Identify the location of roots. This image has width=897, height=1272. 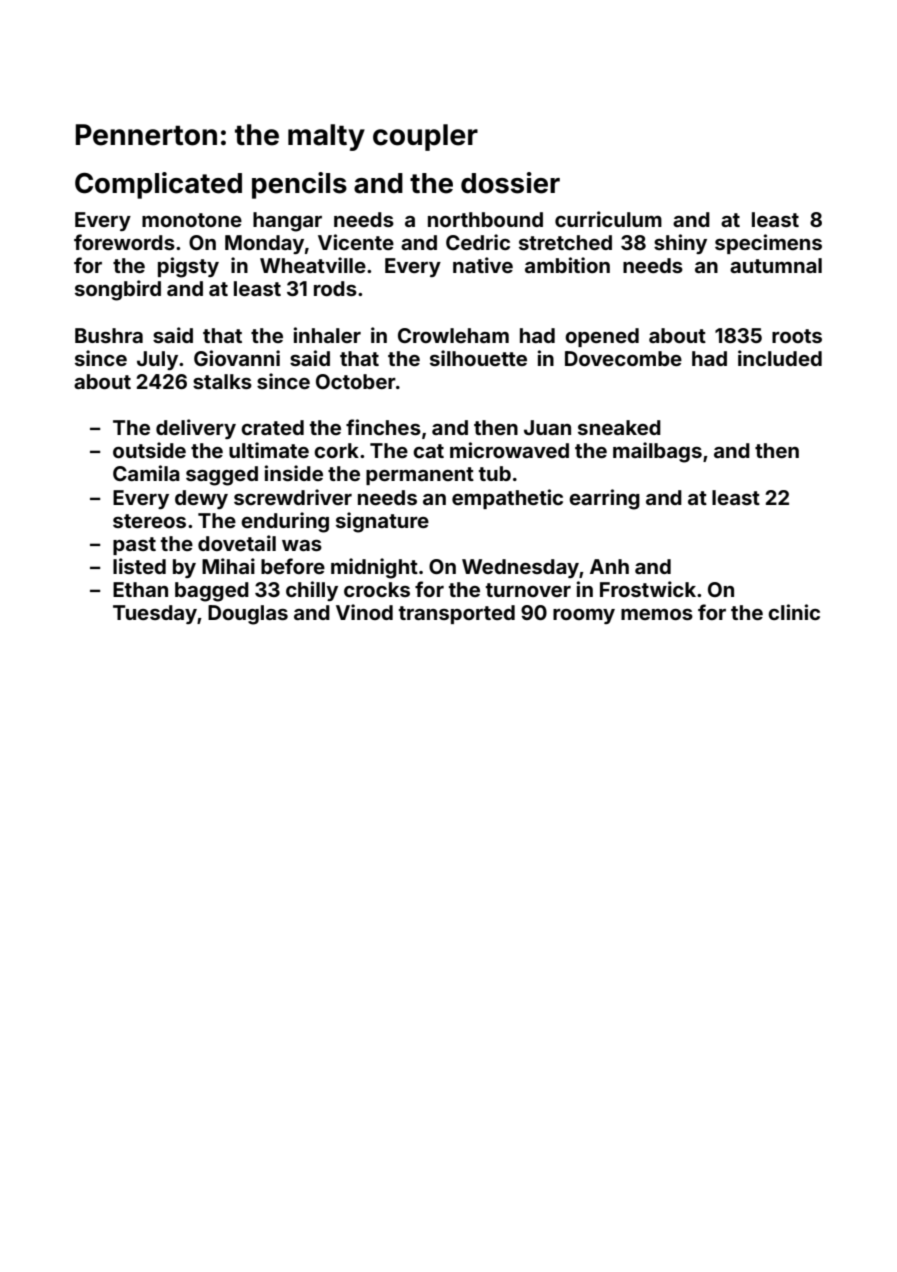
(797, 336).
